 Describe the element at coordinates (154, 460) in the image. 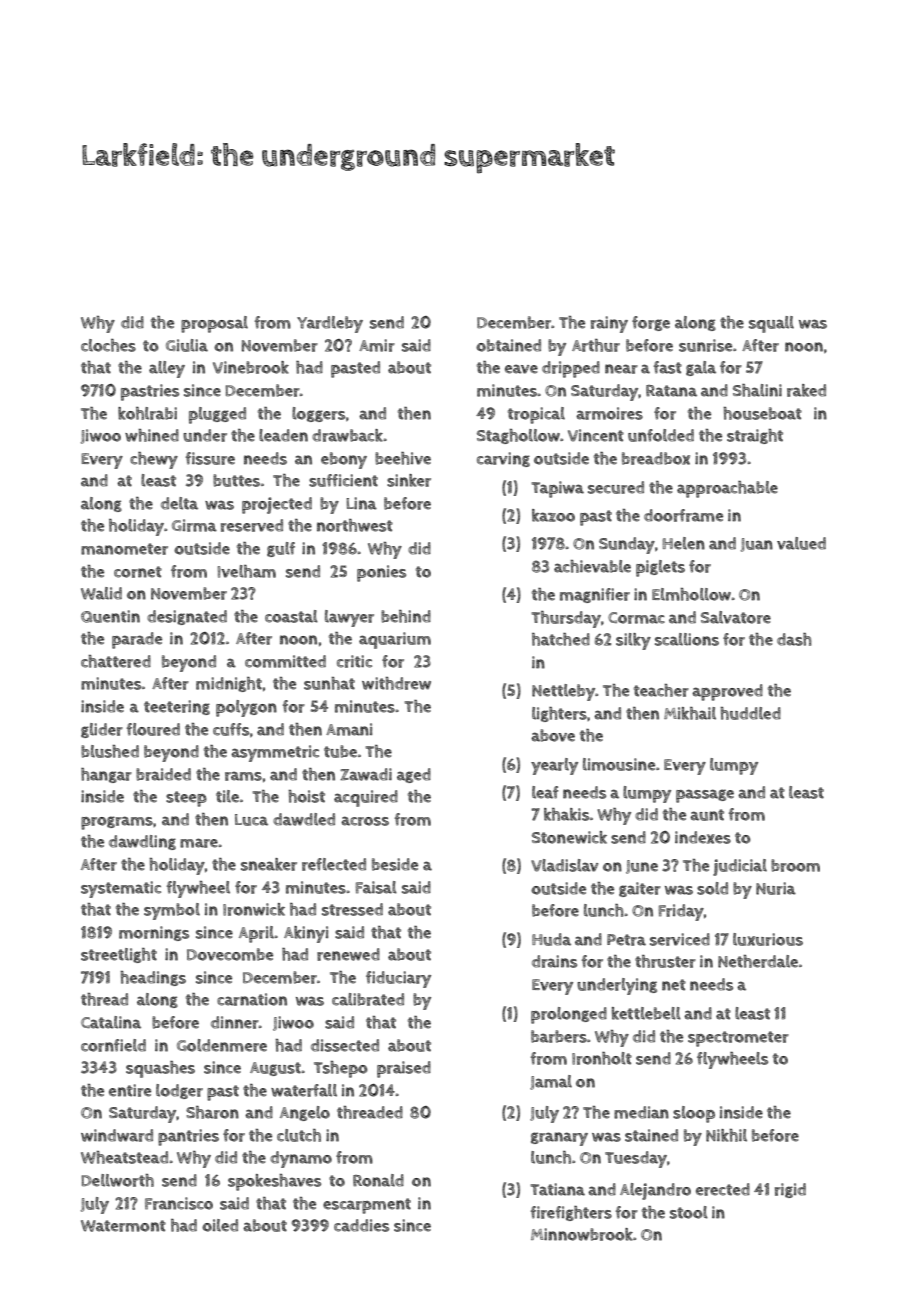

I see `chewy` at that location.
